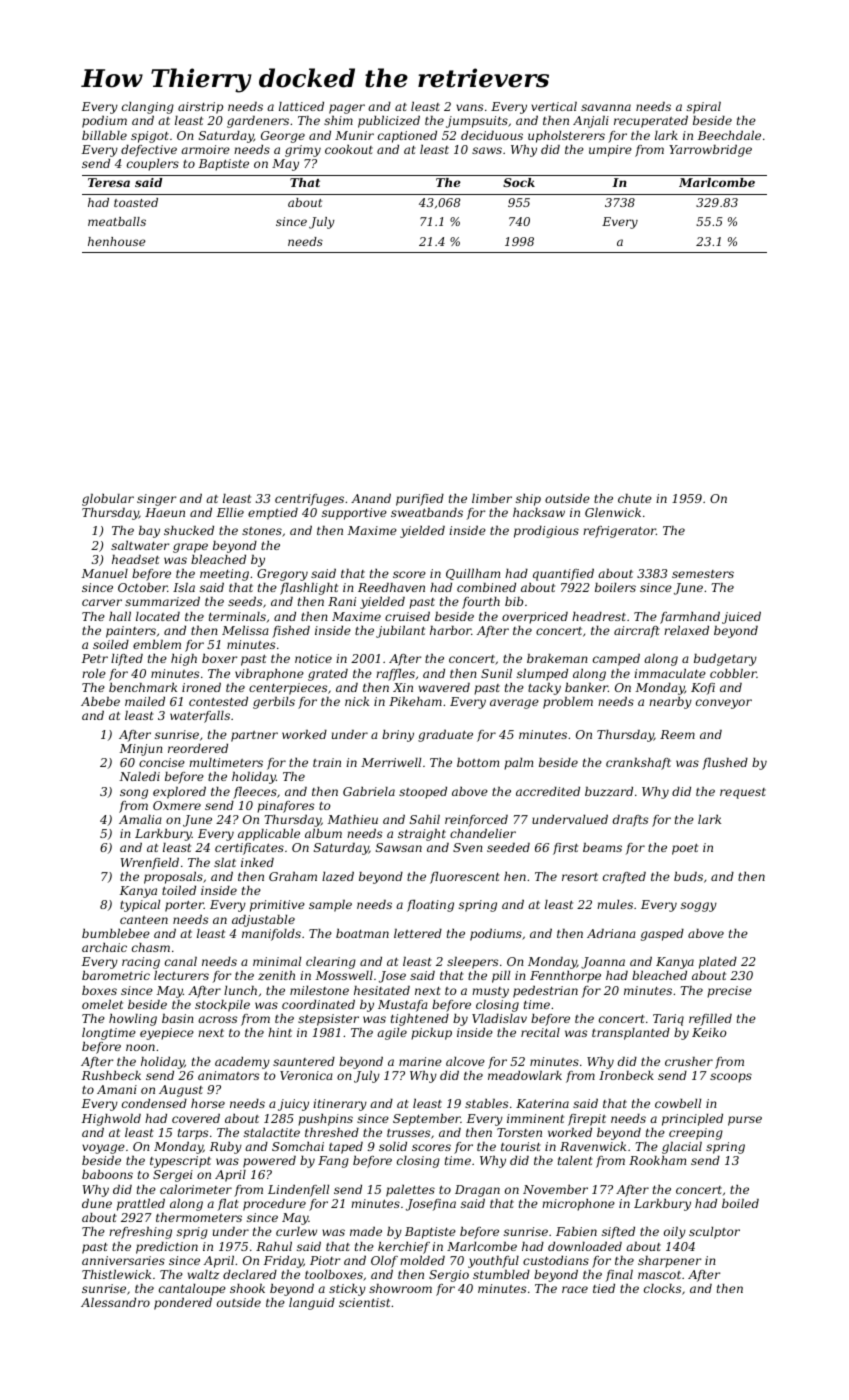 The height and width of the page is (1400, 849). Describe the element at coordinates (469, 107) in the page. I see `vans` at that location.
